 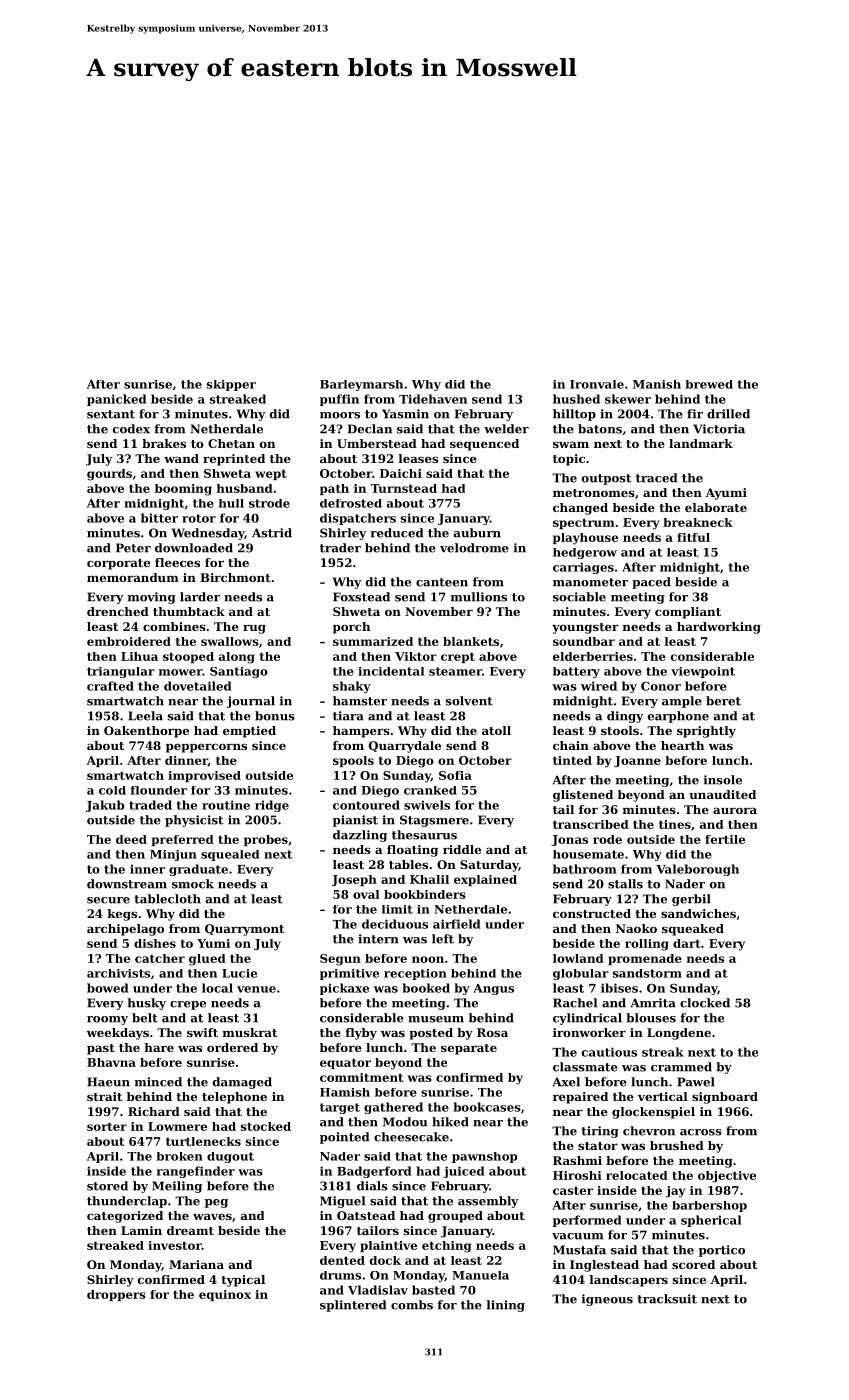 I want to click on panicked, so click(x=116, y=400).
